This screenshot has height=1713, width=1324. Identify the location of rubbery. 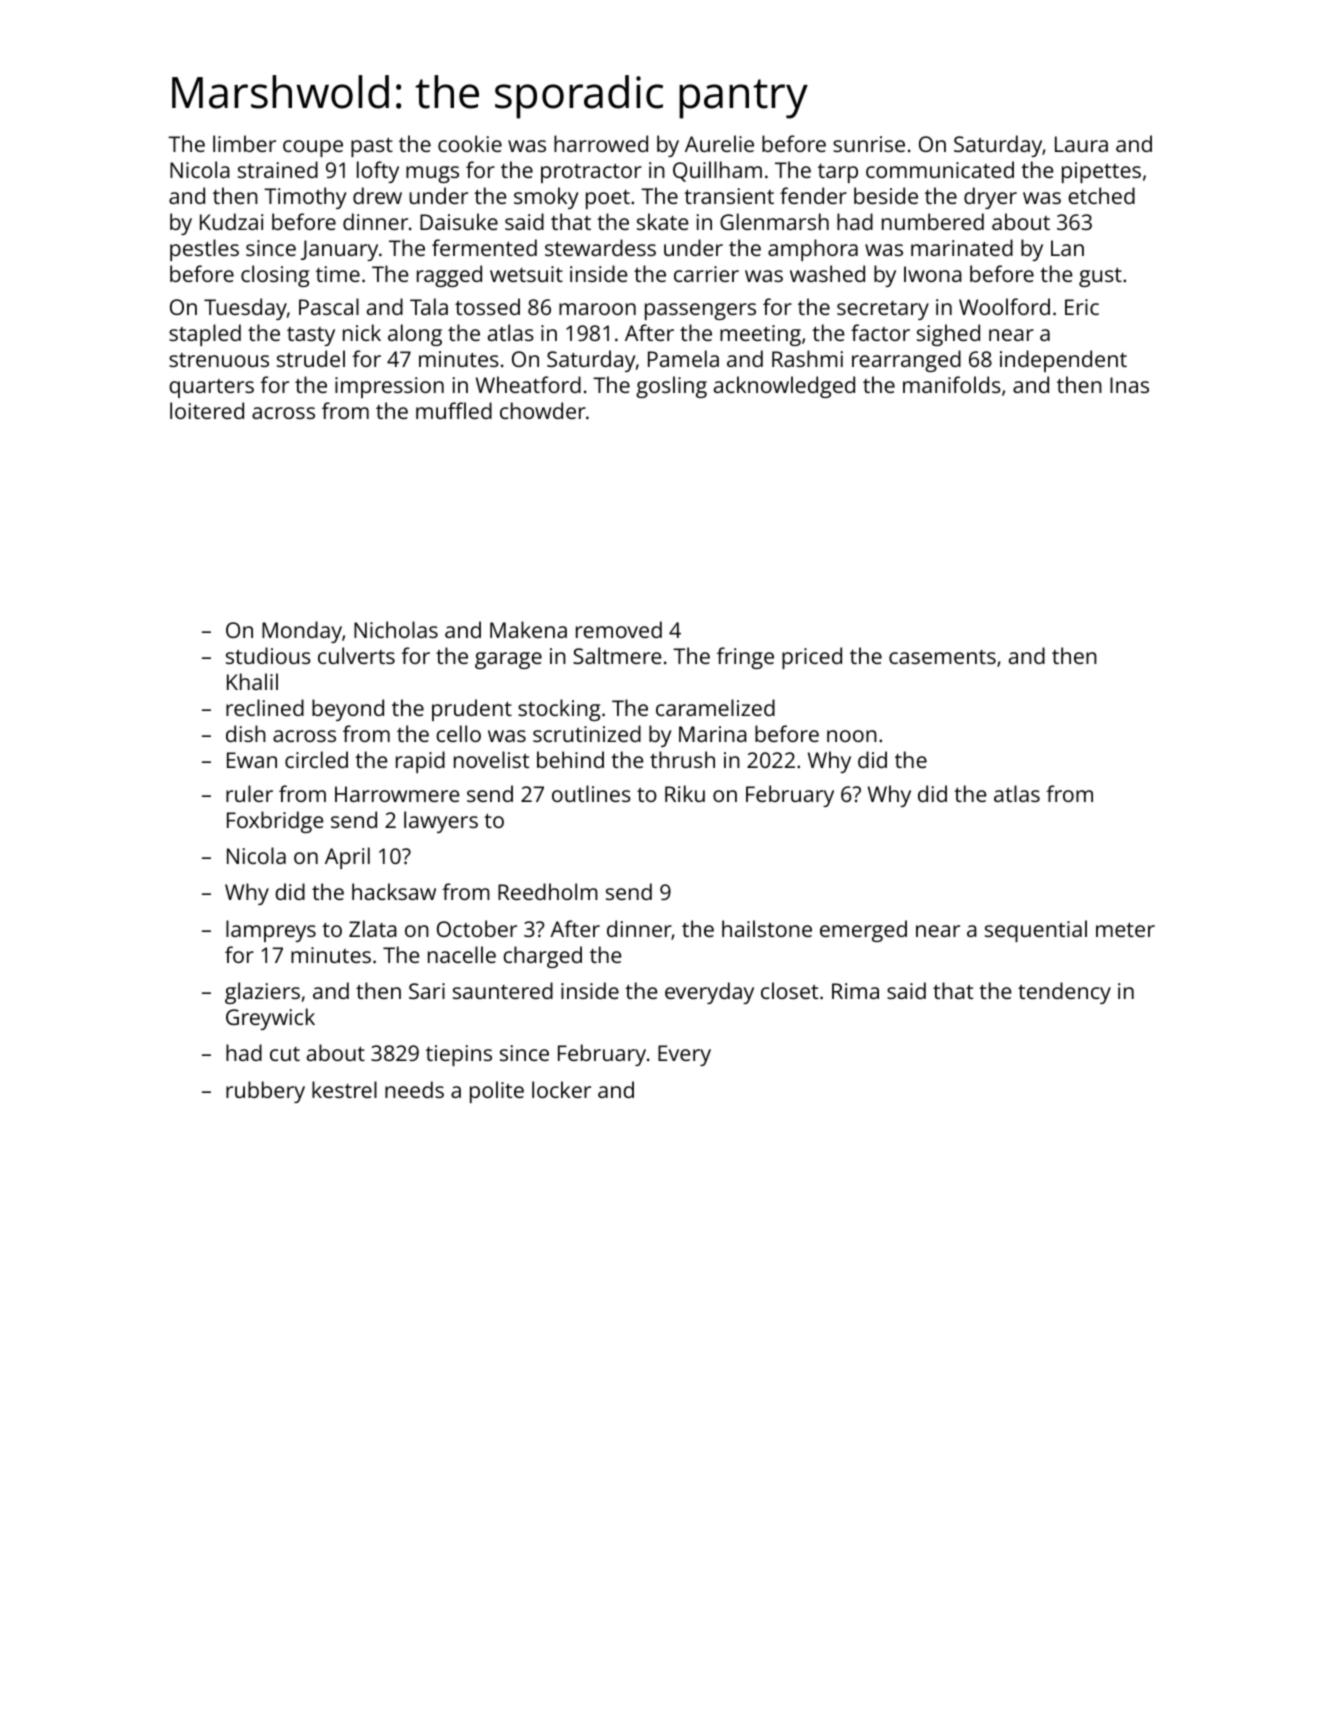
(265, 1092).
